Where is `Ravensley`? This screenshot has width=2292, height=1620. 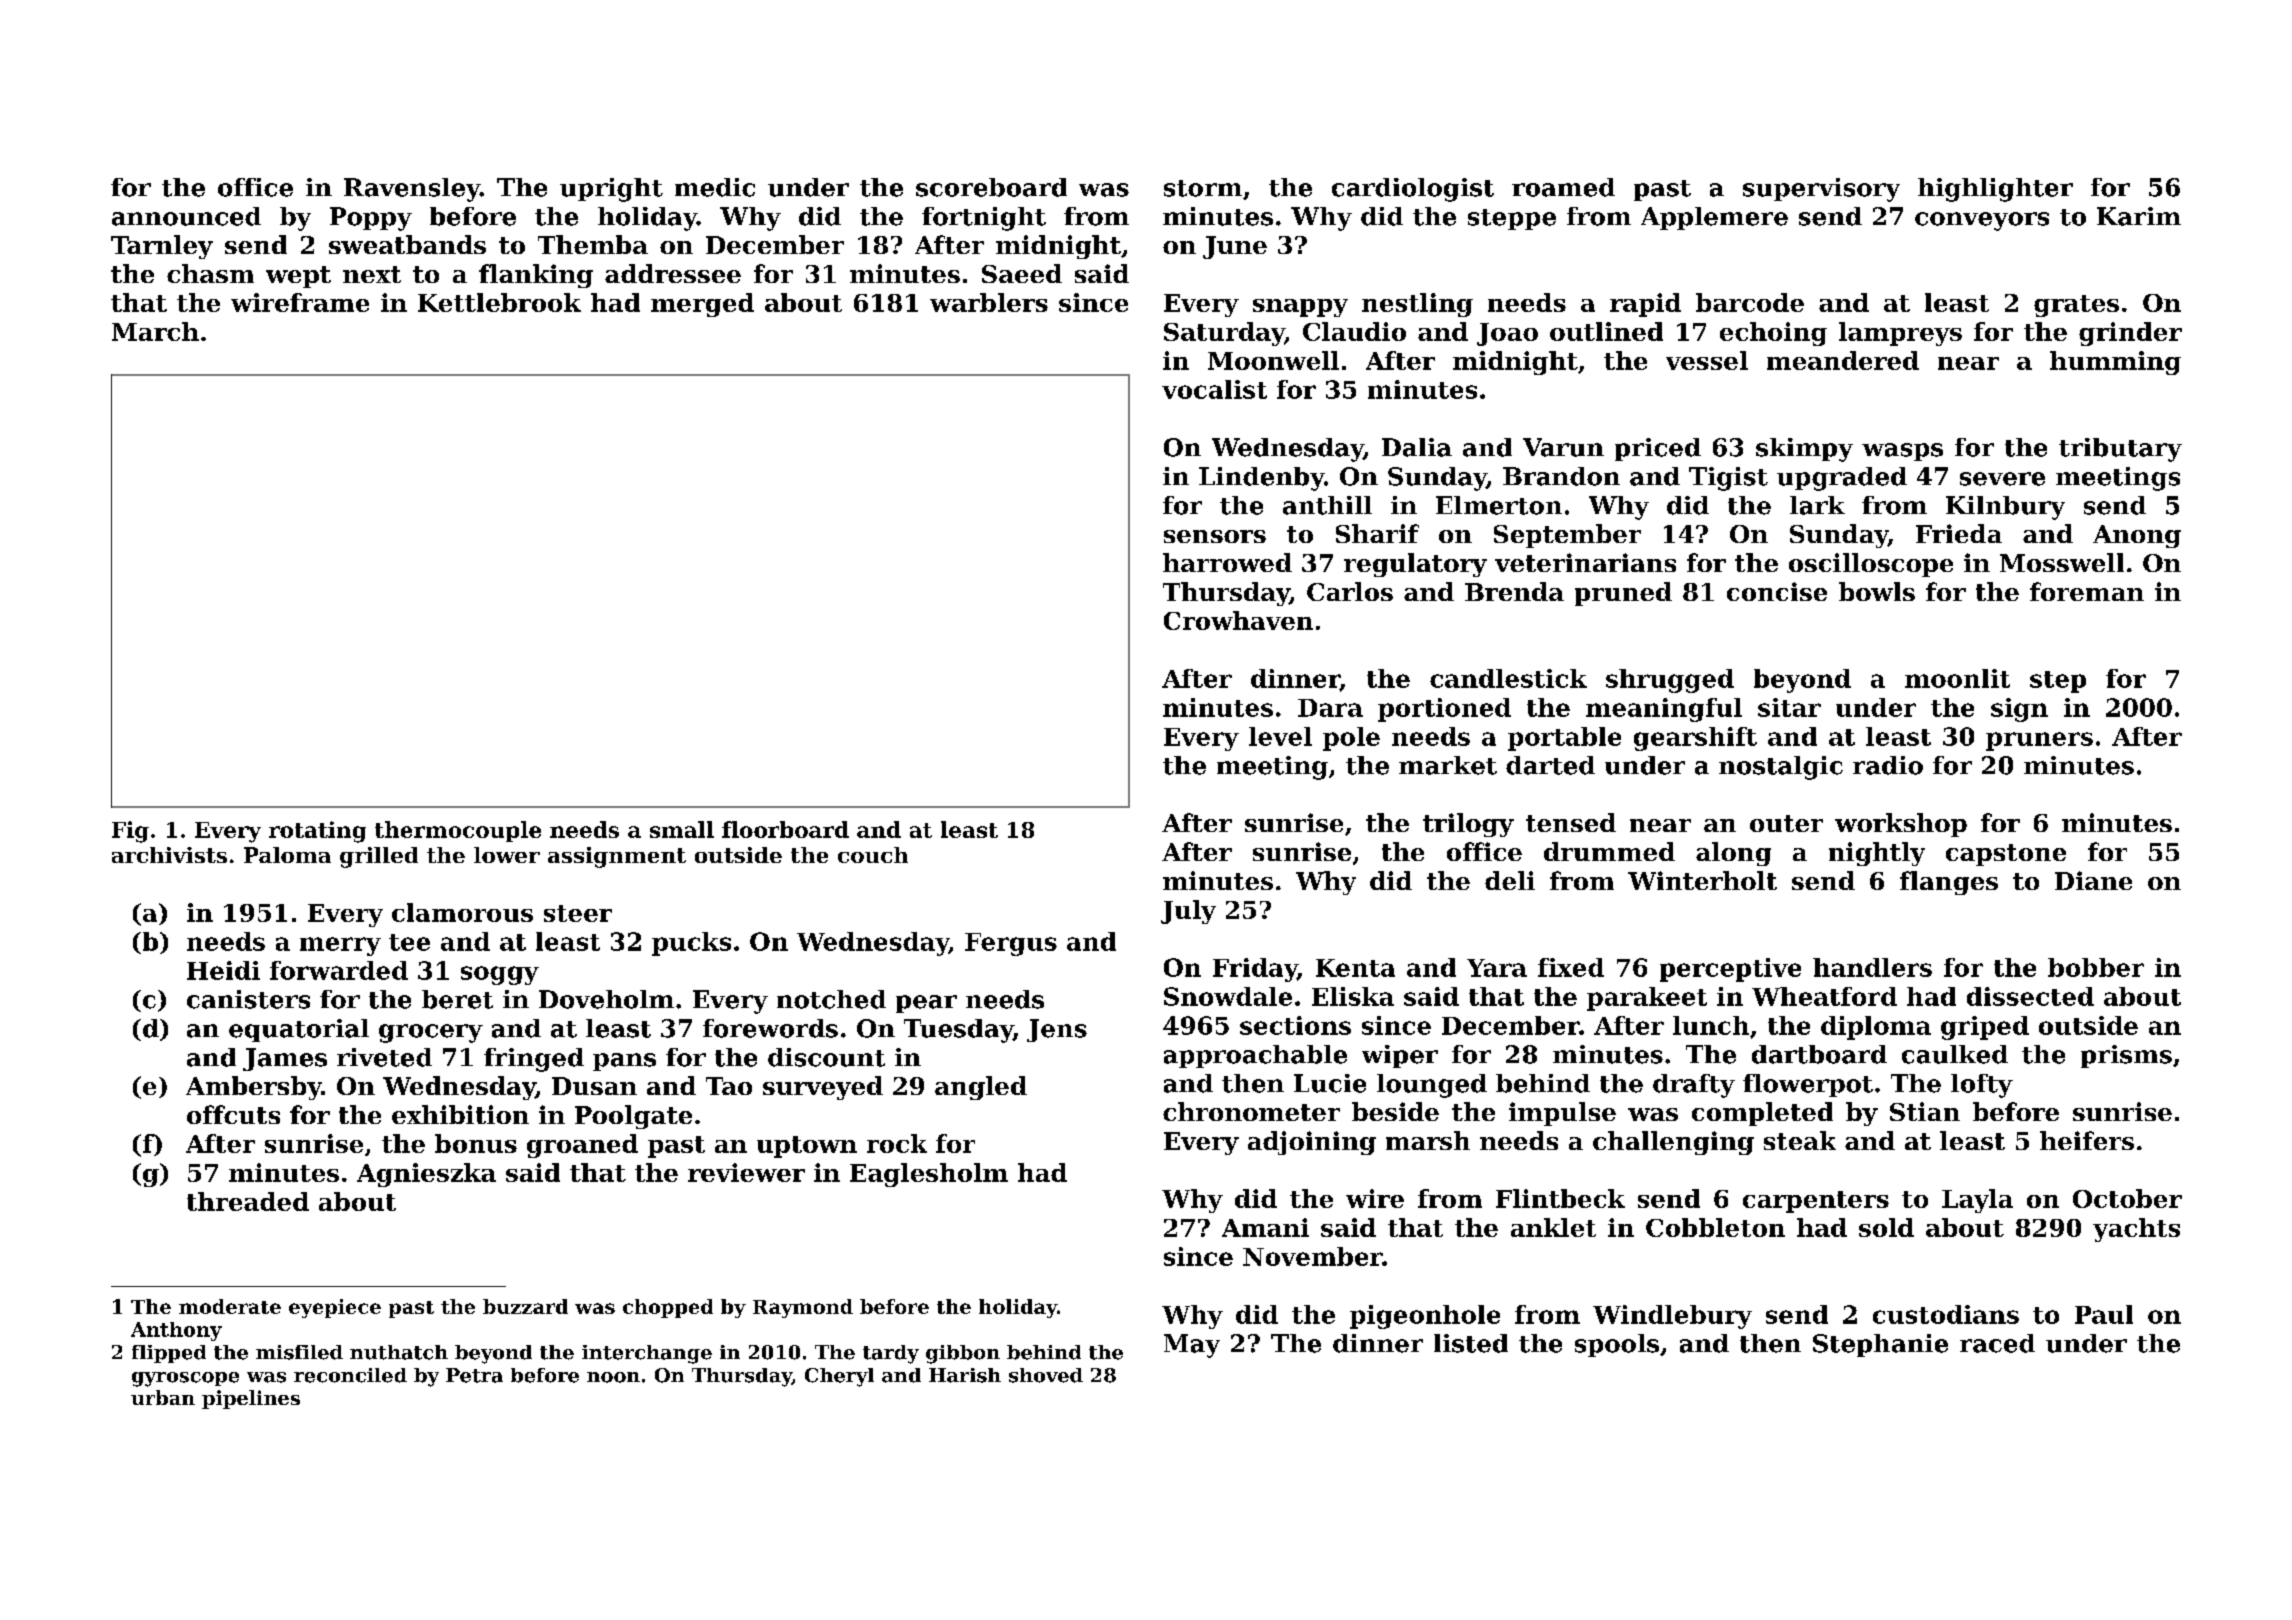
Ravensley is located at coordinates (412, 190).
